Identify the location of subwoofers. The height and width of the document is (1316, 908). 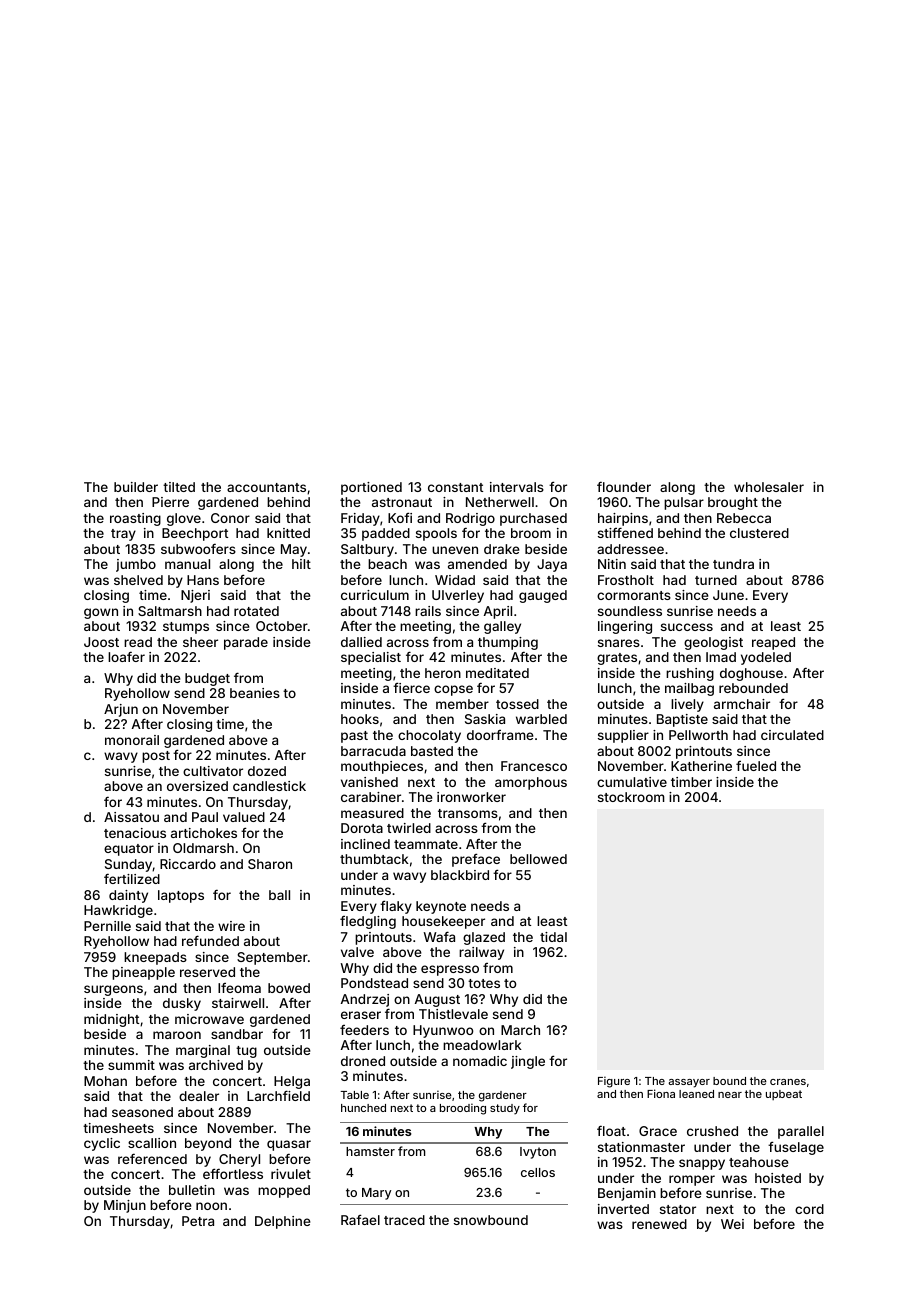
(198, 548).
